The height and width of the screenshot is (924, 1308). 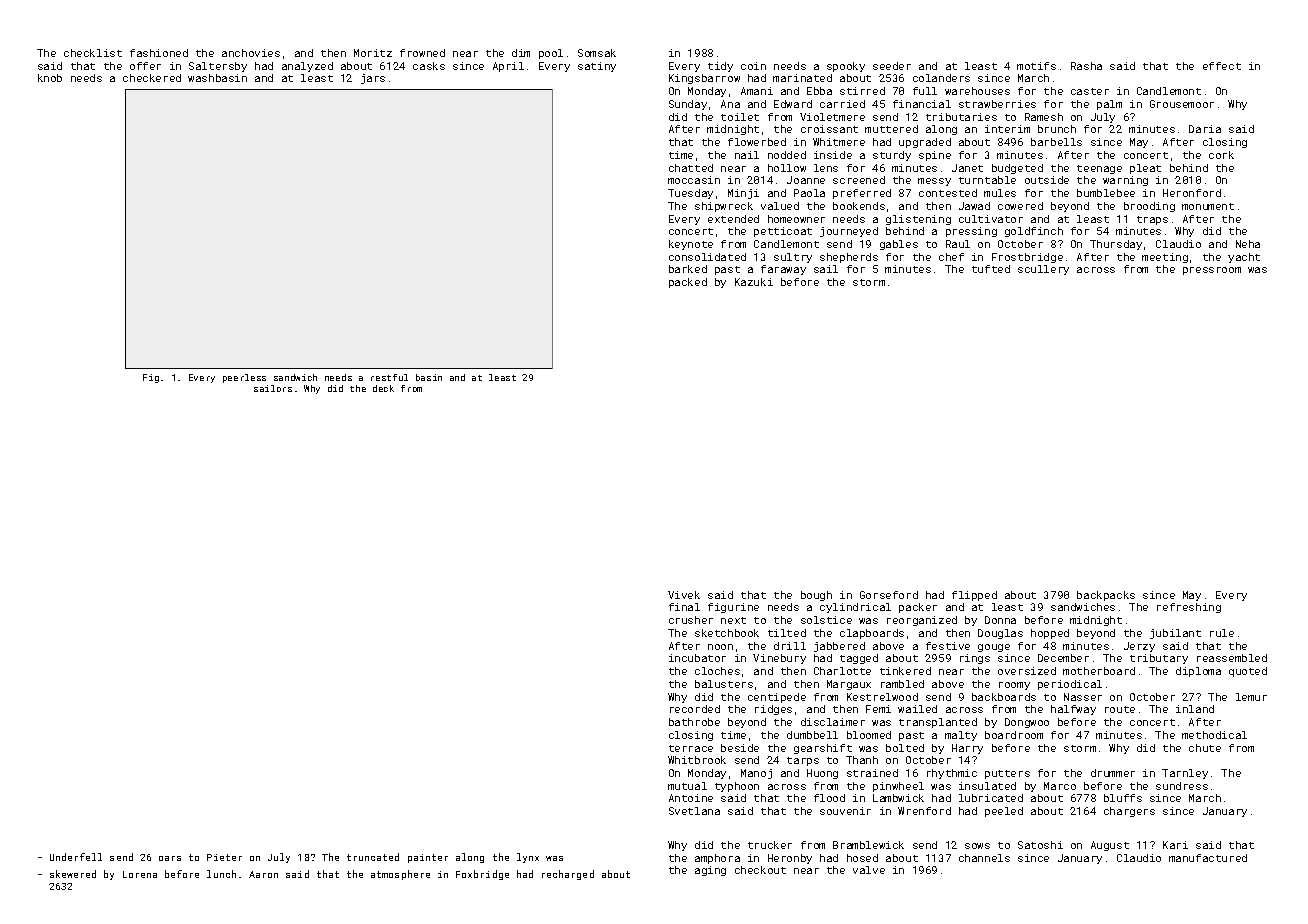 What do you see at coordinates (691, 748) in the screenshot?
I see `terrace` at bounding box center [691, 748].
